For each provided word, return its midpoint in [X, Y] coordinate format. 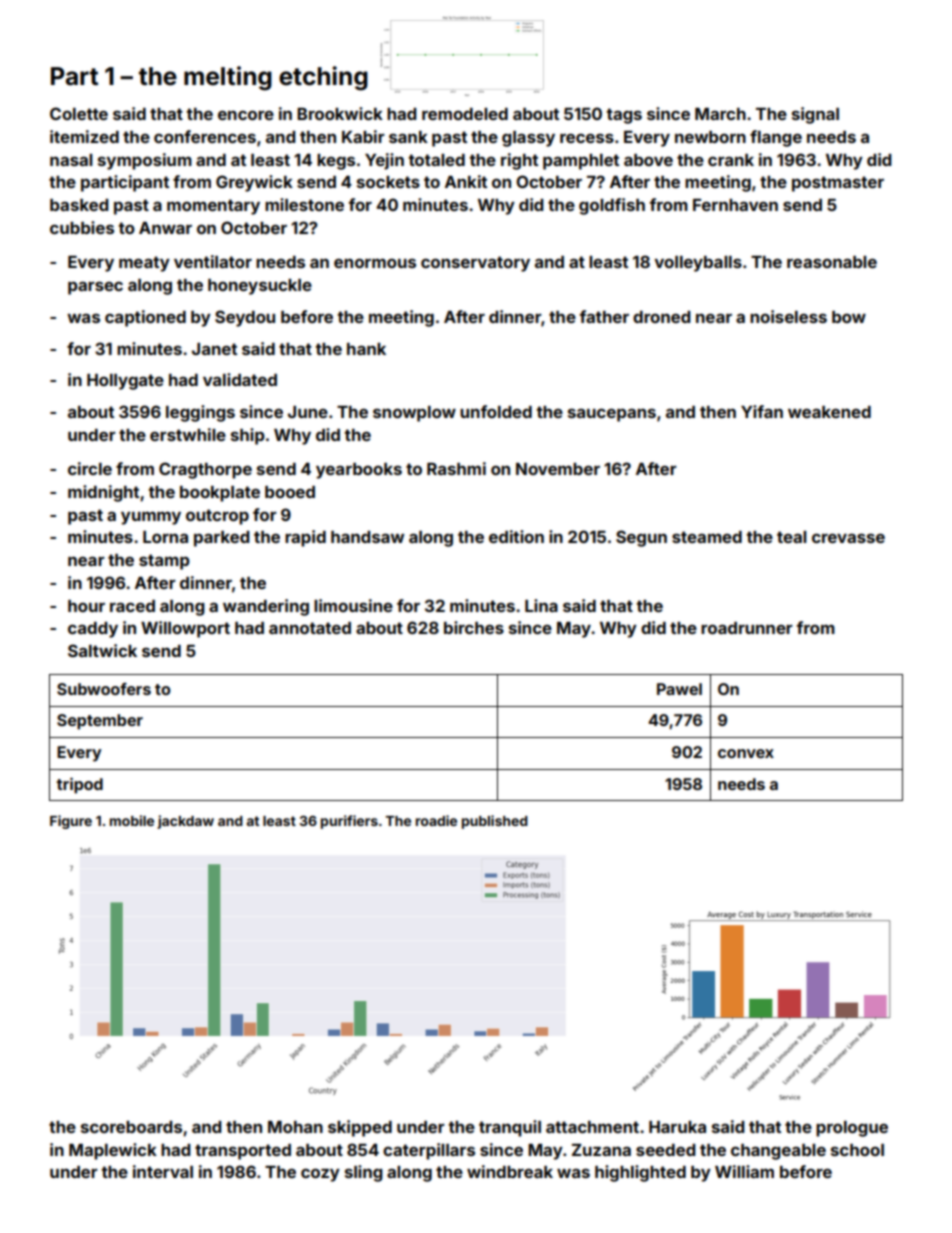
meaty [144, 264]
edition [516, 536]
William [744, 1171]
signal [815, 115]
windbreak [510, 1171]
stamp [164, 562]
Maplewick [113, 1151]
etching [323, 78]
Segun [641, 538]
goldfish [612, 206]
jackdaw [185, 822]
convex [746, 753]
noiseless [788, 316]
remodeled [465, 114]
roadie [436, 820]
